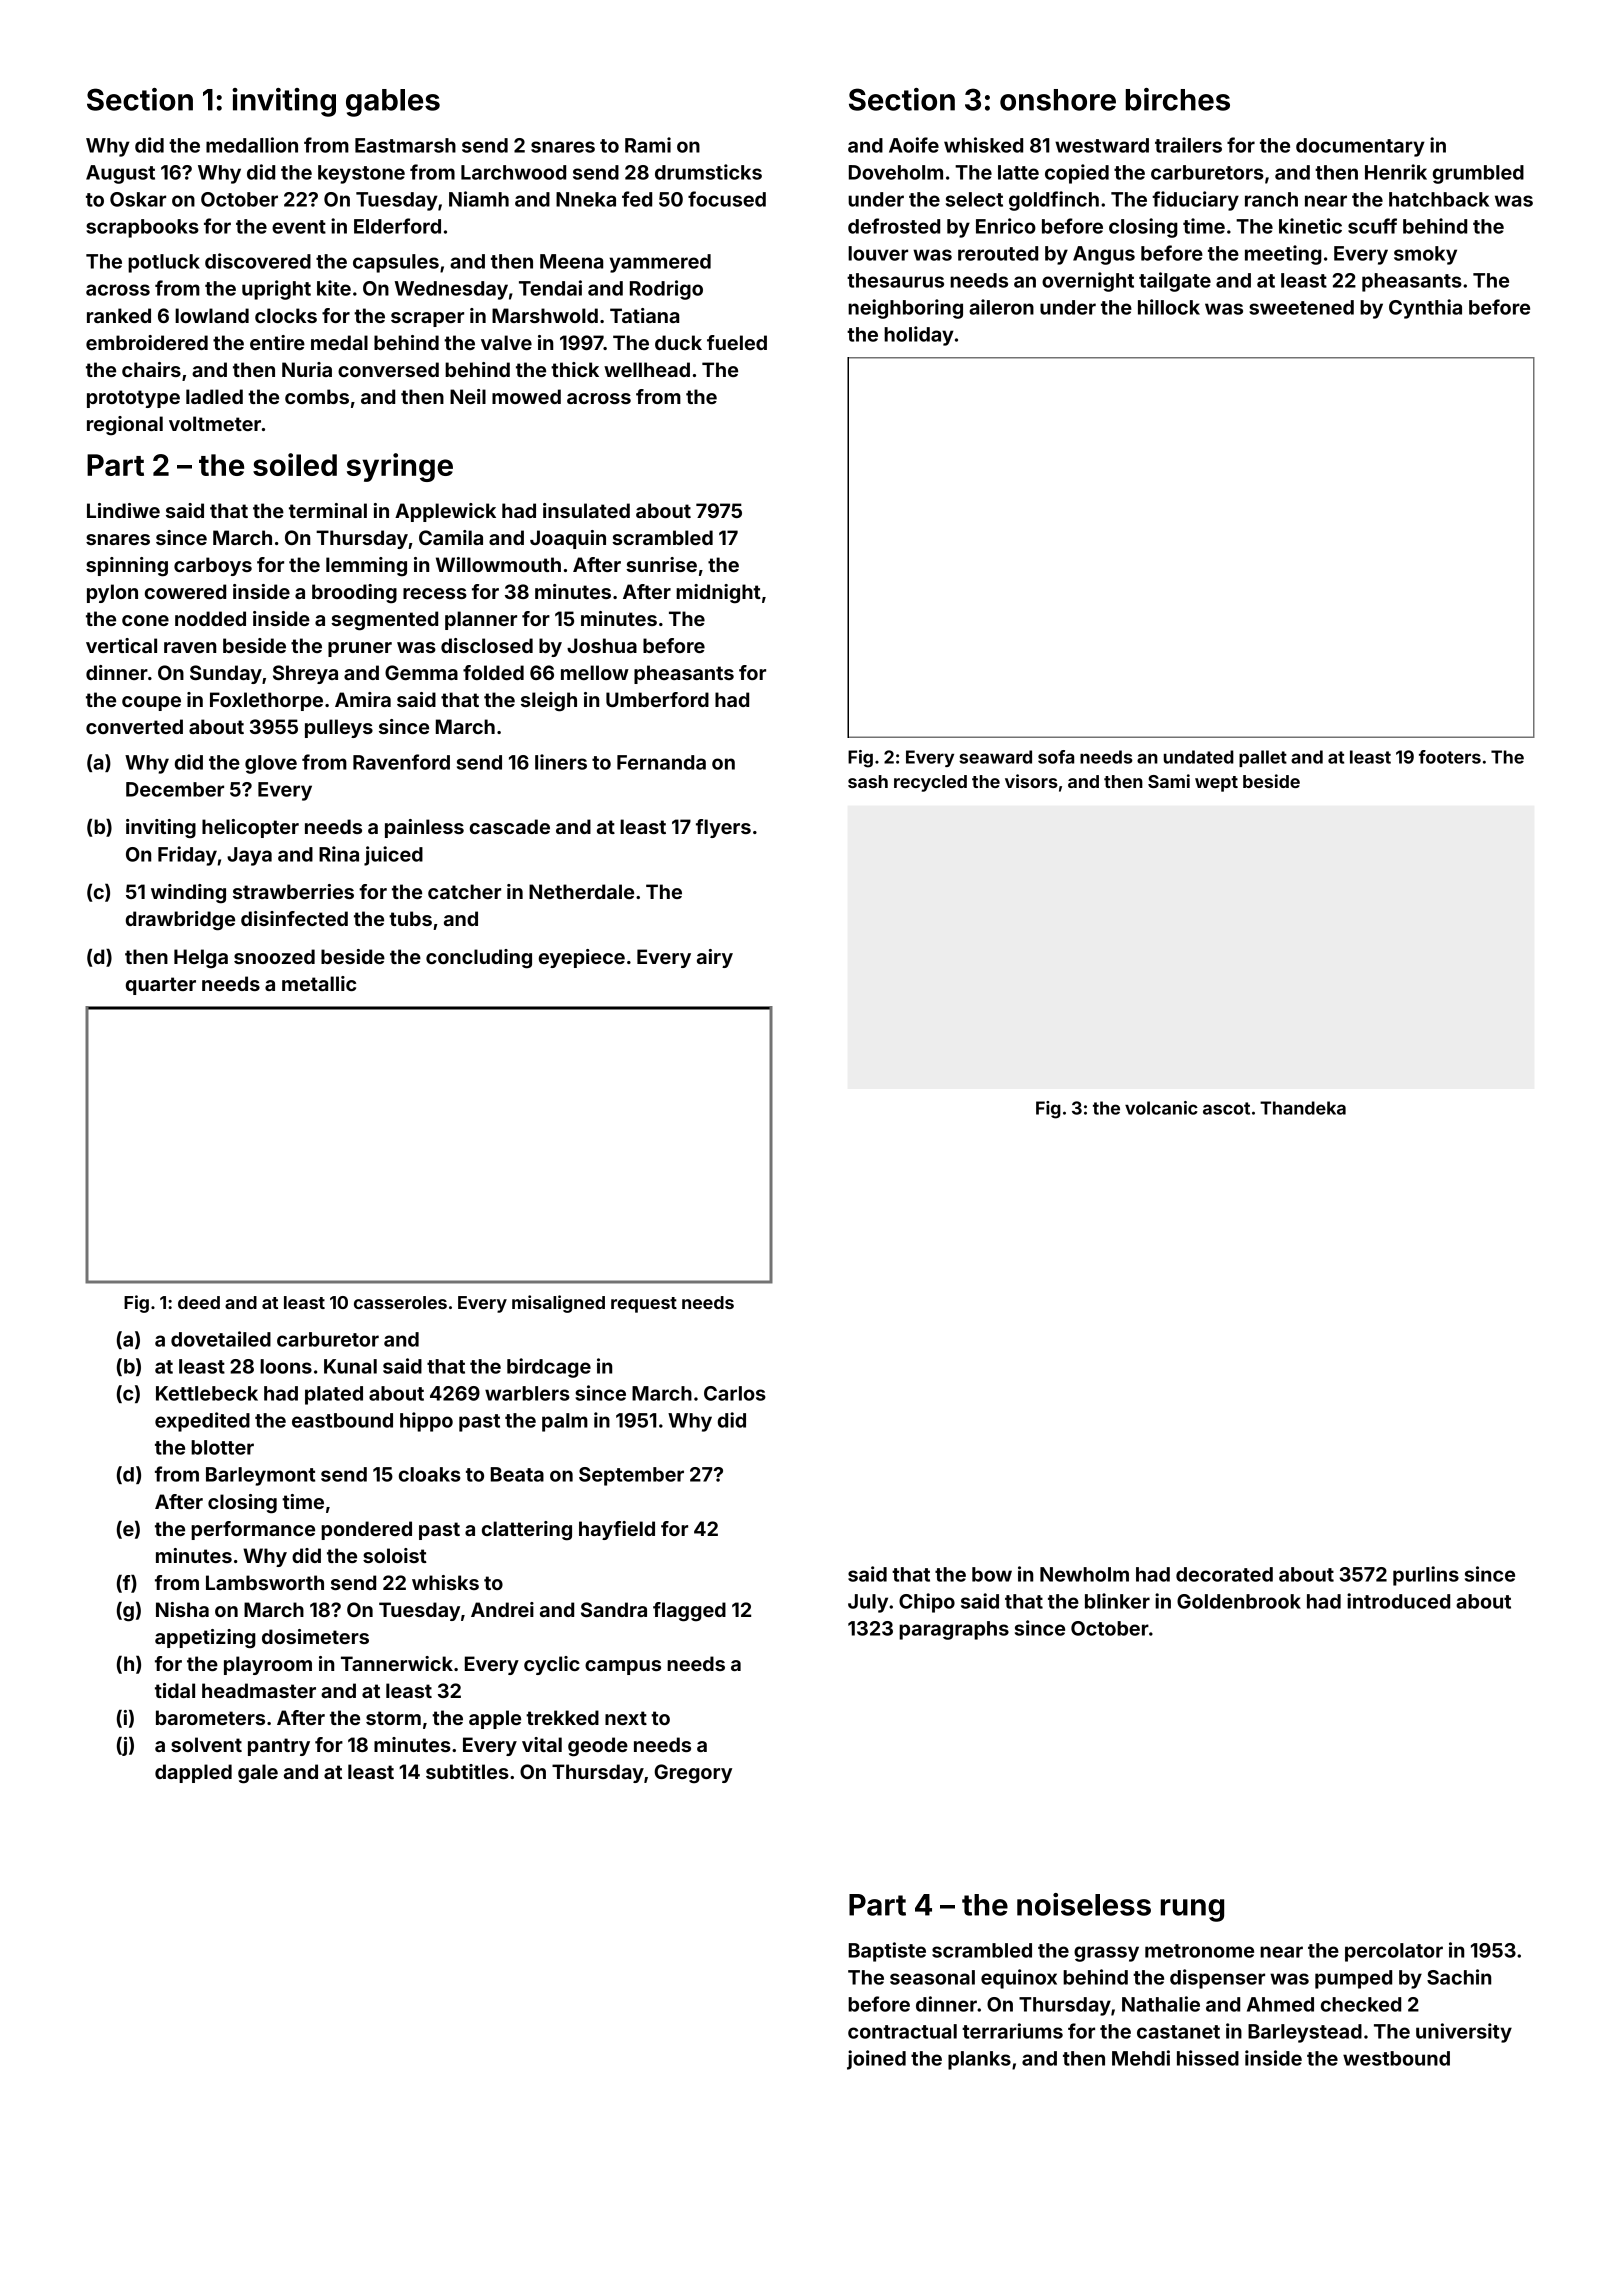 This screenshot has height=2292, width=1620. I want to click on insulated, so click(586, 510).
